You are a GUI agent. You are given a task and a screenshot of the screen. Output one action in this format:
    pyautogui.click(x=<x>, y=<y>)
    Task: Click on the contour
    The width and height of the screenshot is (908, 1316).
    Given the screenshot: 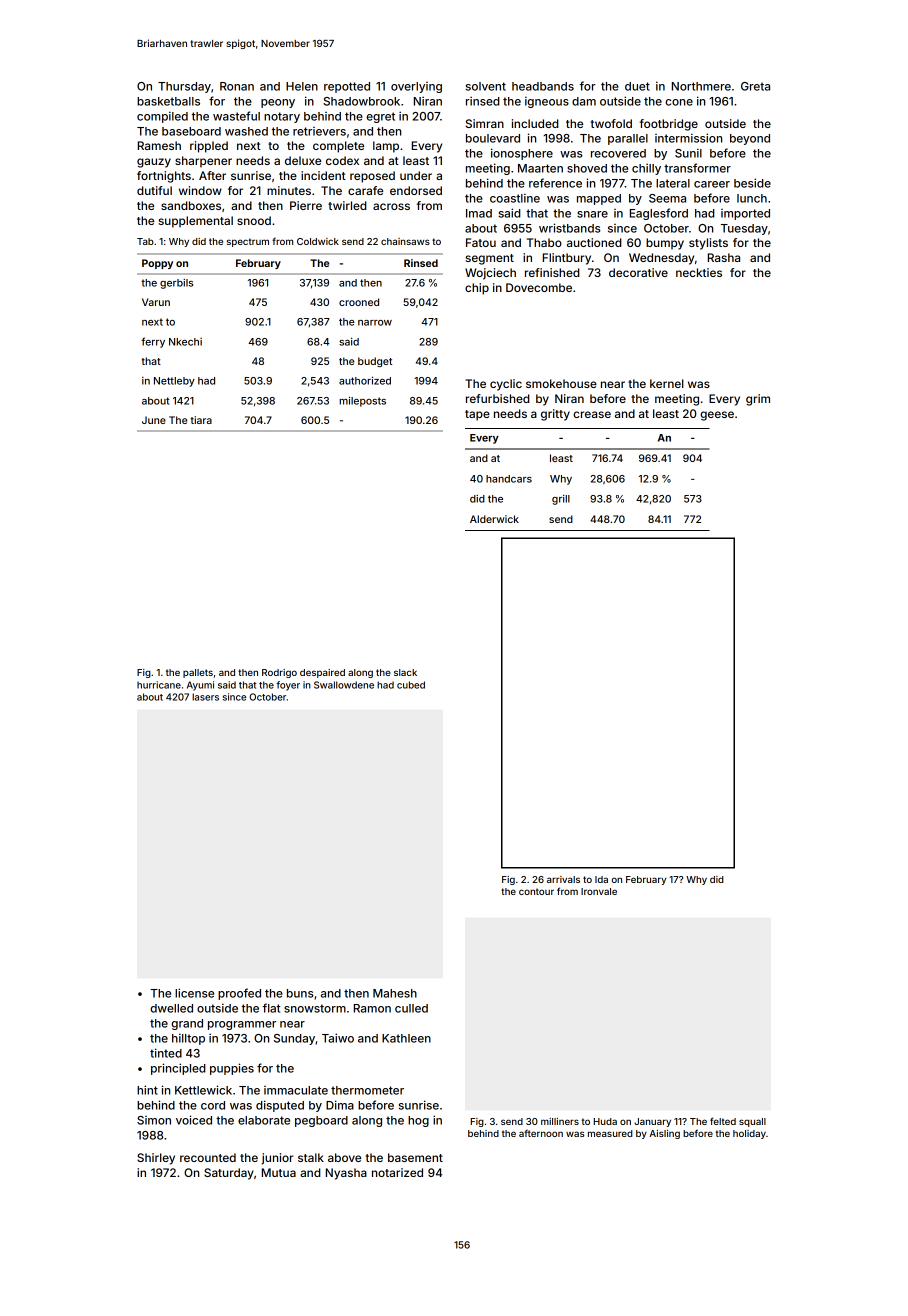 What is the action you would take?
    pyautogui.click(x=536, y=891)
